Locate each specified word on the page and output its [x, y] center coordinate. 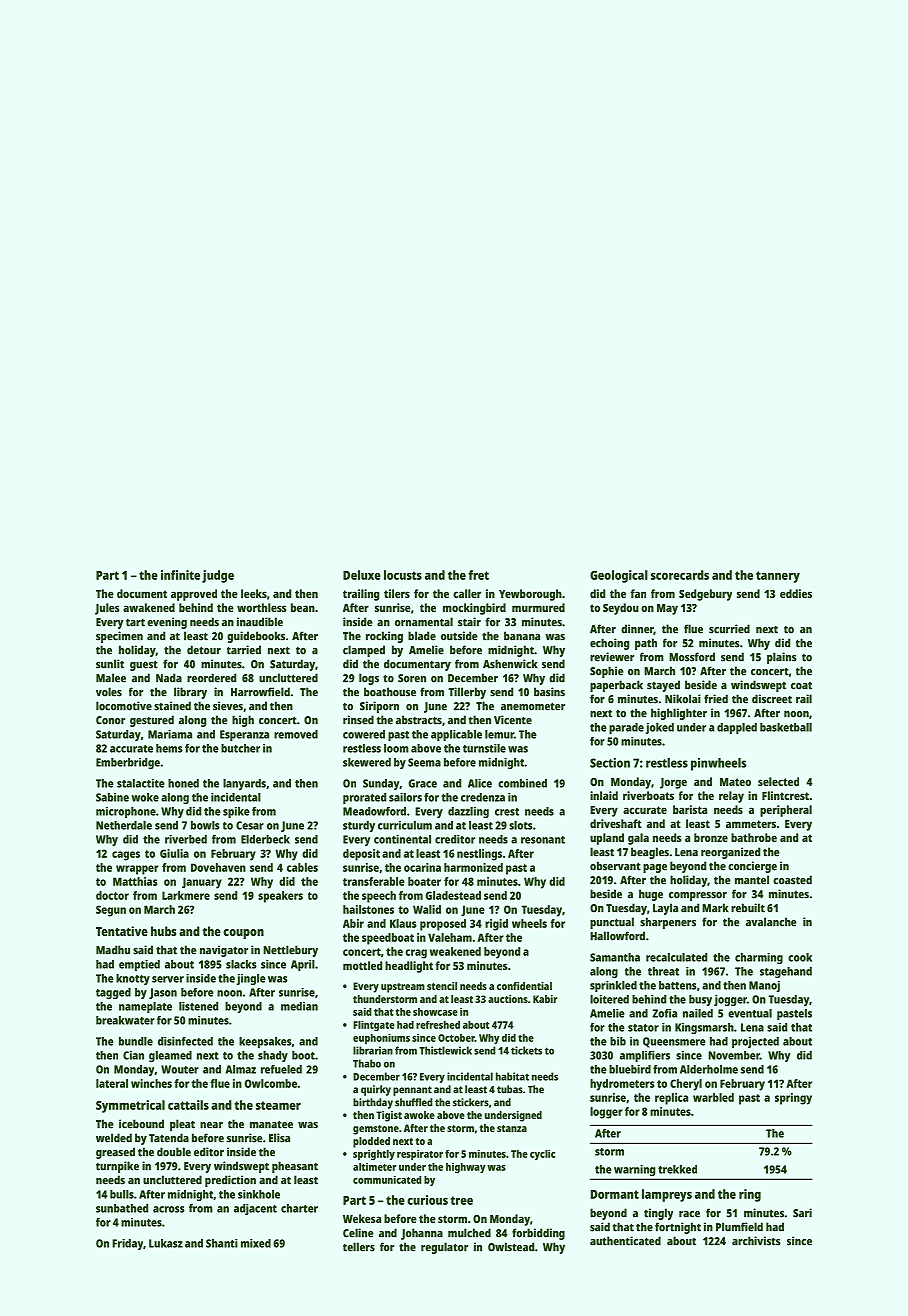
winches [151, 1083]
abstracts [419, 720]
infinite [180, 575]
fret [479, 575]
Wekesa [362, 1218]
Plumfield [739, 1227]
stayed [663, 686]
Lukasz [166, 1243]
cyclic [542, 1155]
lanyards [244, 784]
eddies [796, 593]
